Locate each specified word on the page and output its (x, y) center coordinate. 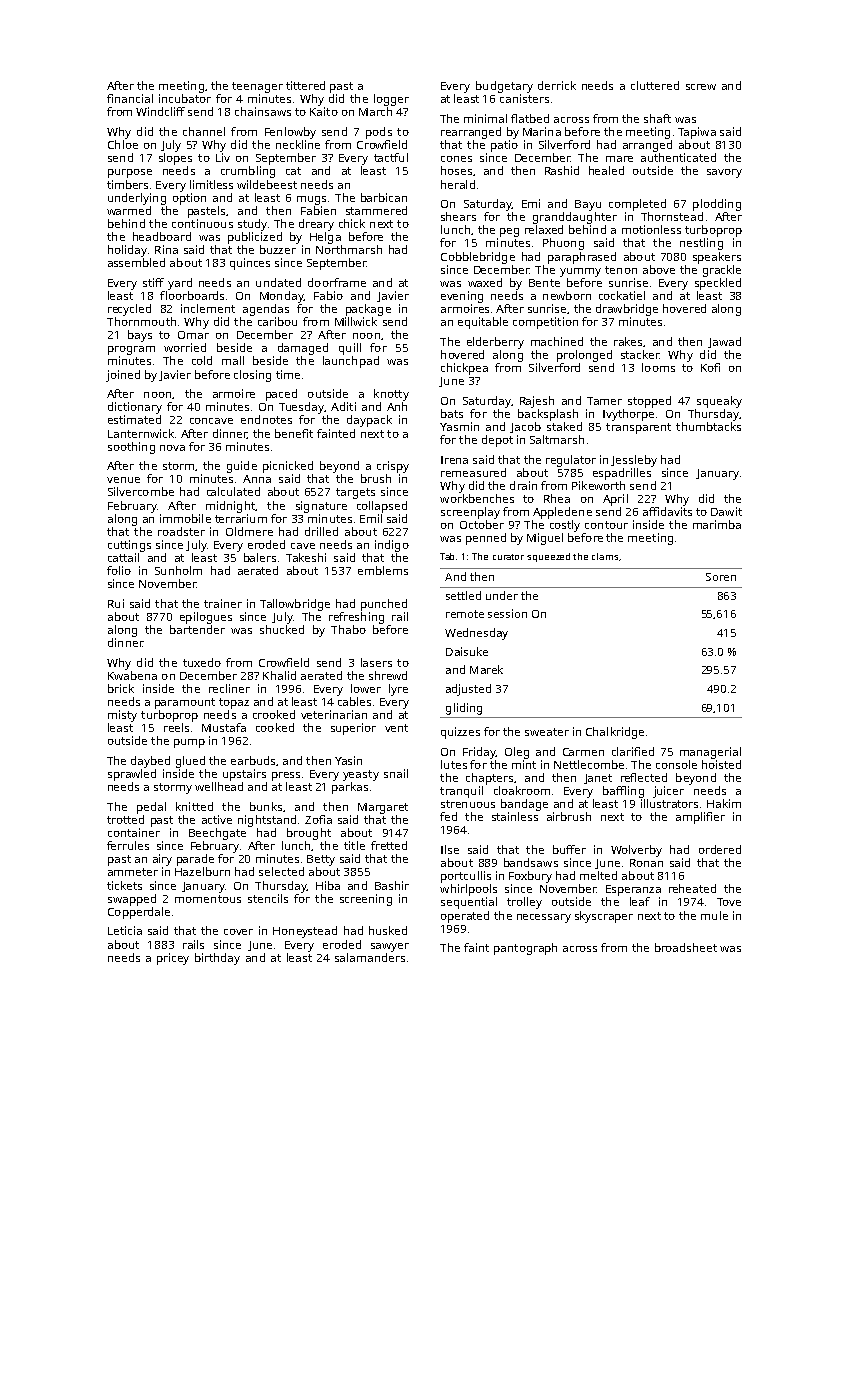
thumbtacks (708, 426)
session (507, 613)
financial (130, 98)
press (286, 776)
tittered (305, 85)
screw (701, 87)
